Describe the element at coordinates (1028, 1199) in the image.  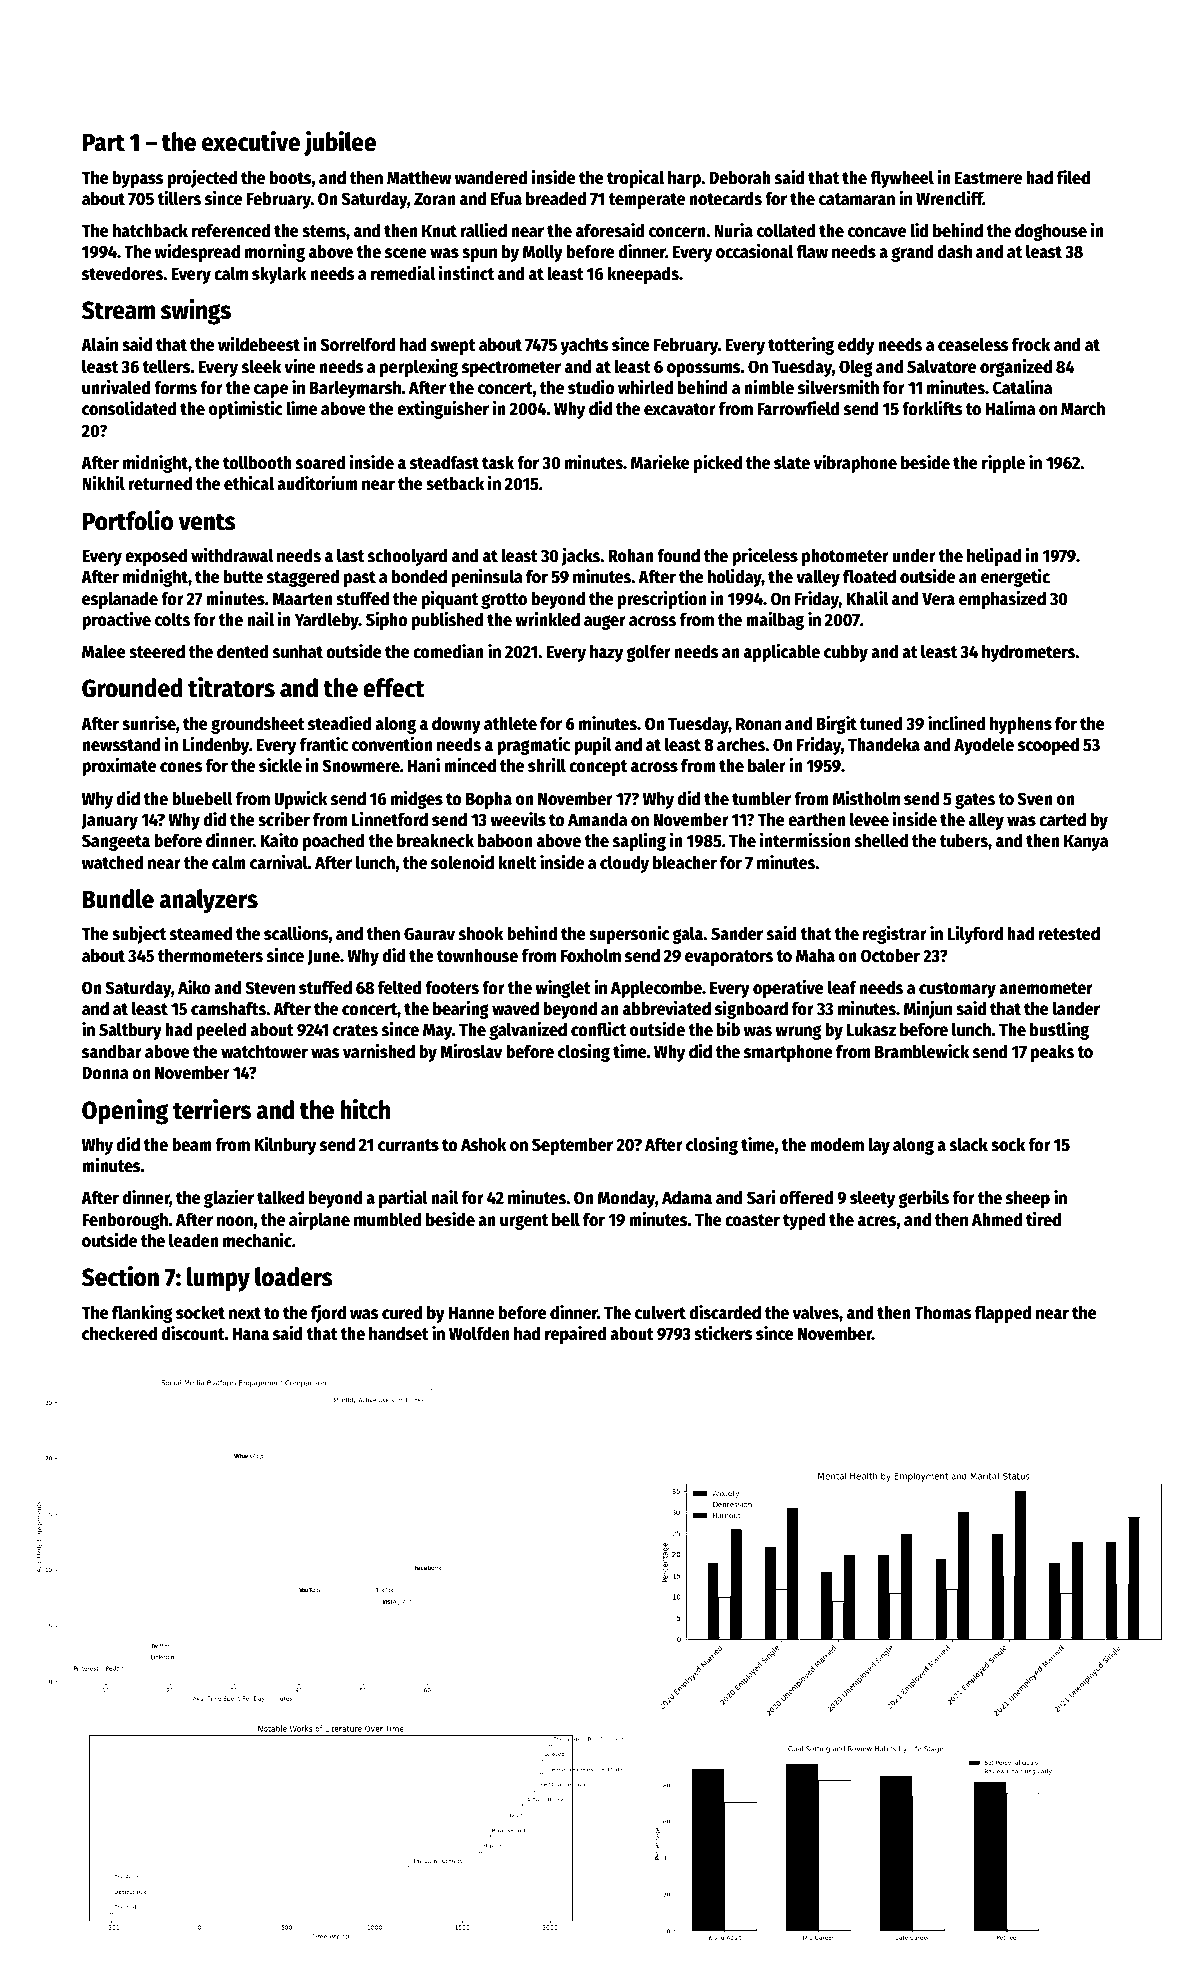
I see `sheep` at that location.
